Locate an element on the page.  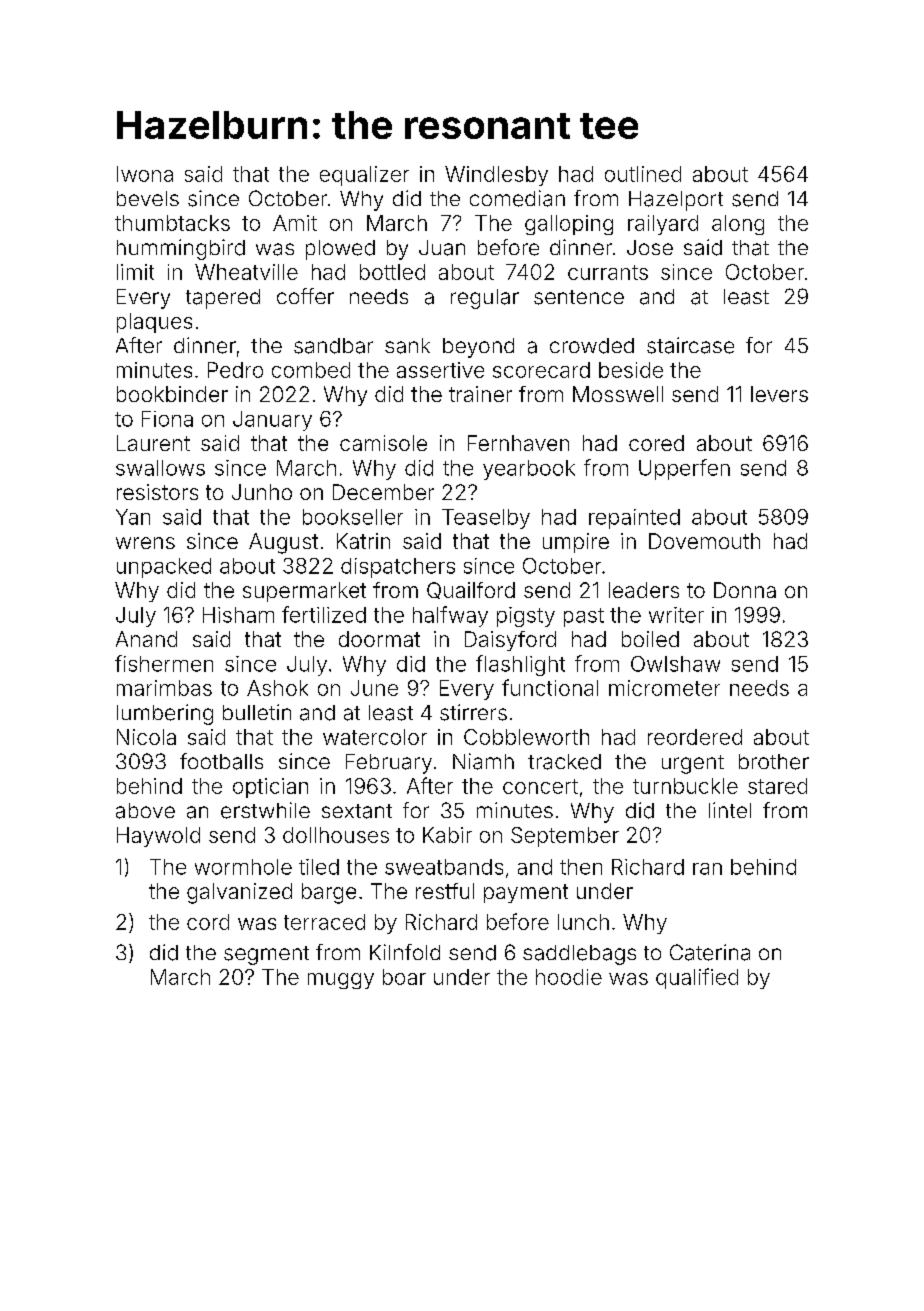
cored is located at coordinates (656, 443).
